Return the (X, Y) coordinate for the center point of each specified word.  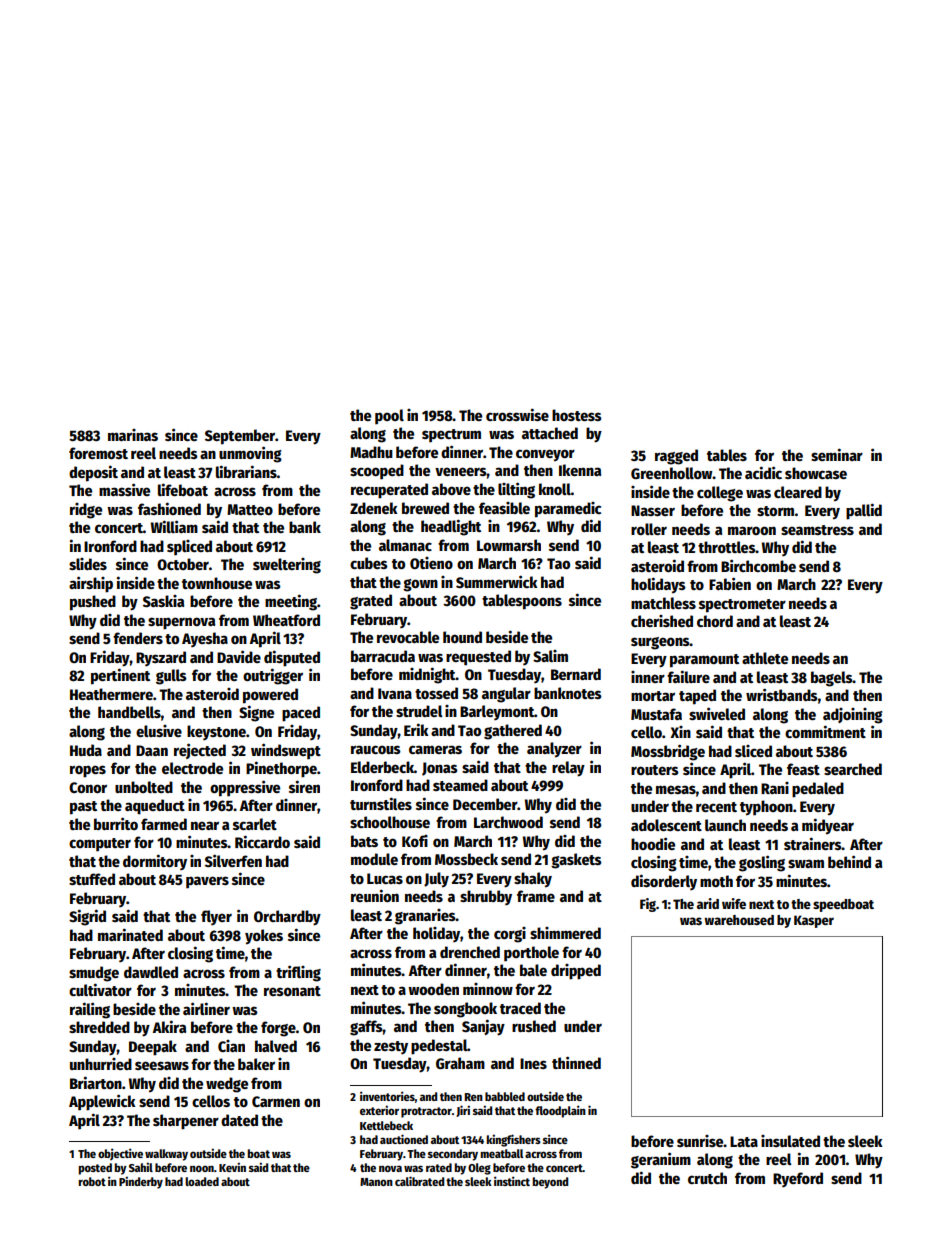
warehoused (739, 920)
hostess (577, 415)
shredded (99, 1027)
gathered (513, 732)
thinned (576, 1062)
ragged (676, 457)
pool (389, 417)
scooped (377, 472)
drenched (470, 952)
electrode (192, 768)
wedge (227, 1085)
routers (655, 770)
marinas (133, 435)
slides (88, 564)
